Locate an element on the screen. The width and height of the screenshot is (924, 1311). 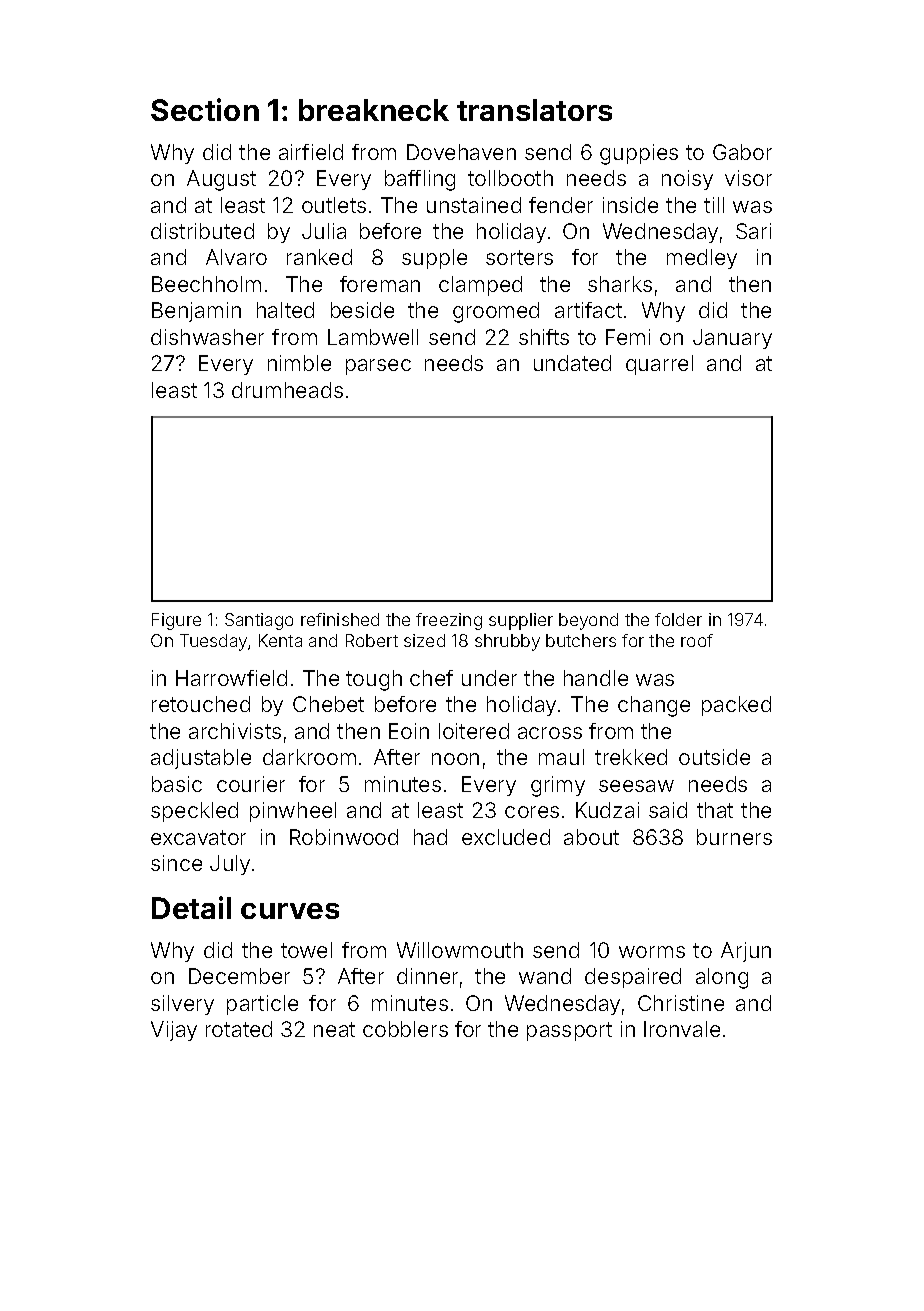
Gabor is located at coordinates (742, 152).
